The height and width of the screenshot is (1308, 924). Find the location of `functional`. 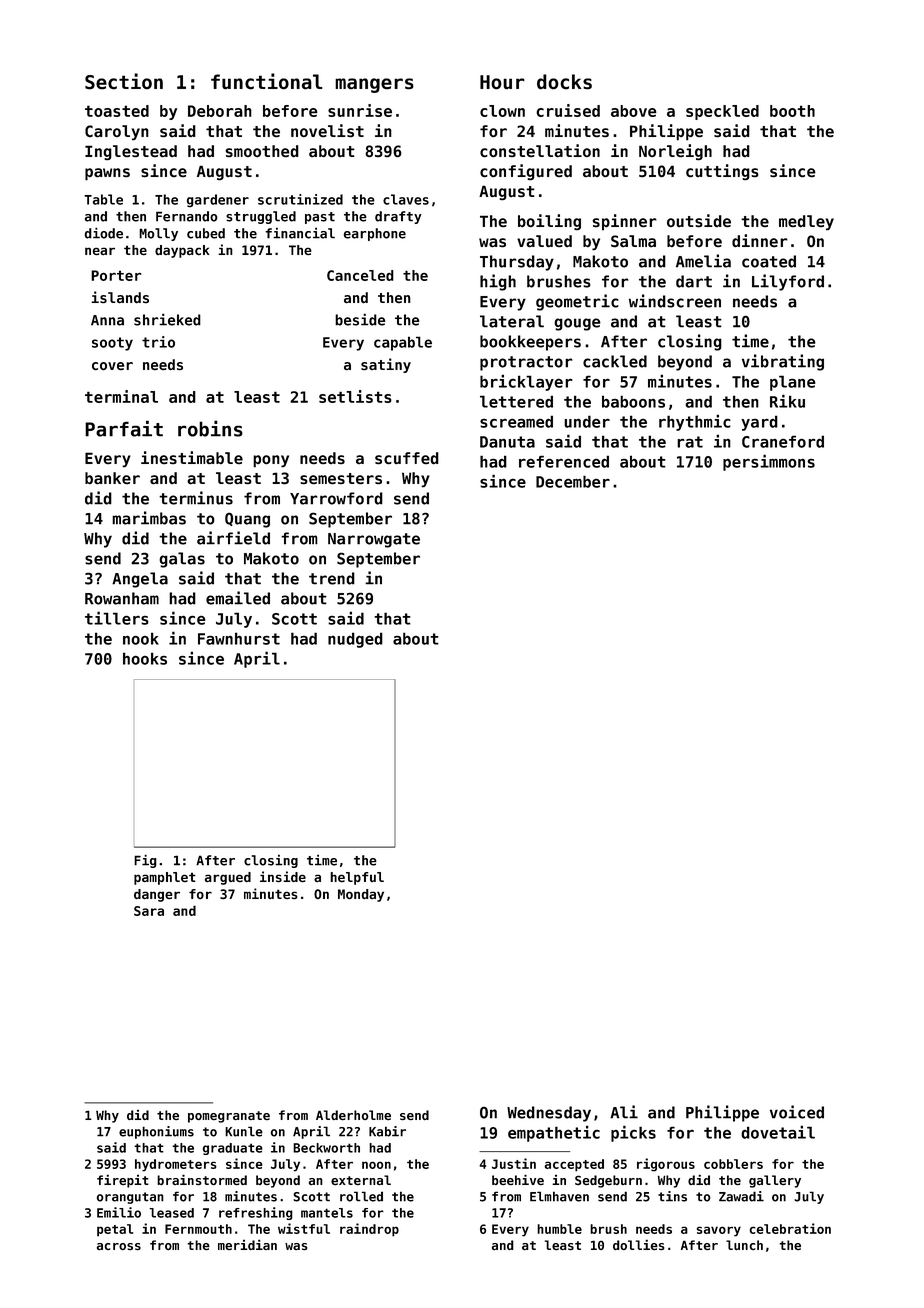

functional is located at coordinates (266, 81).
